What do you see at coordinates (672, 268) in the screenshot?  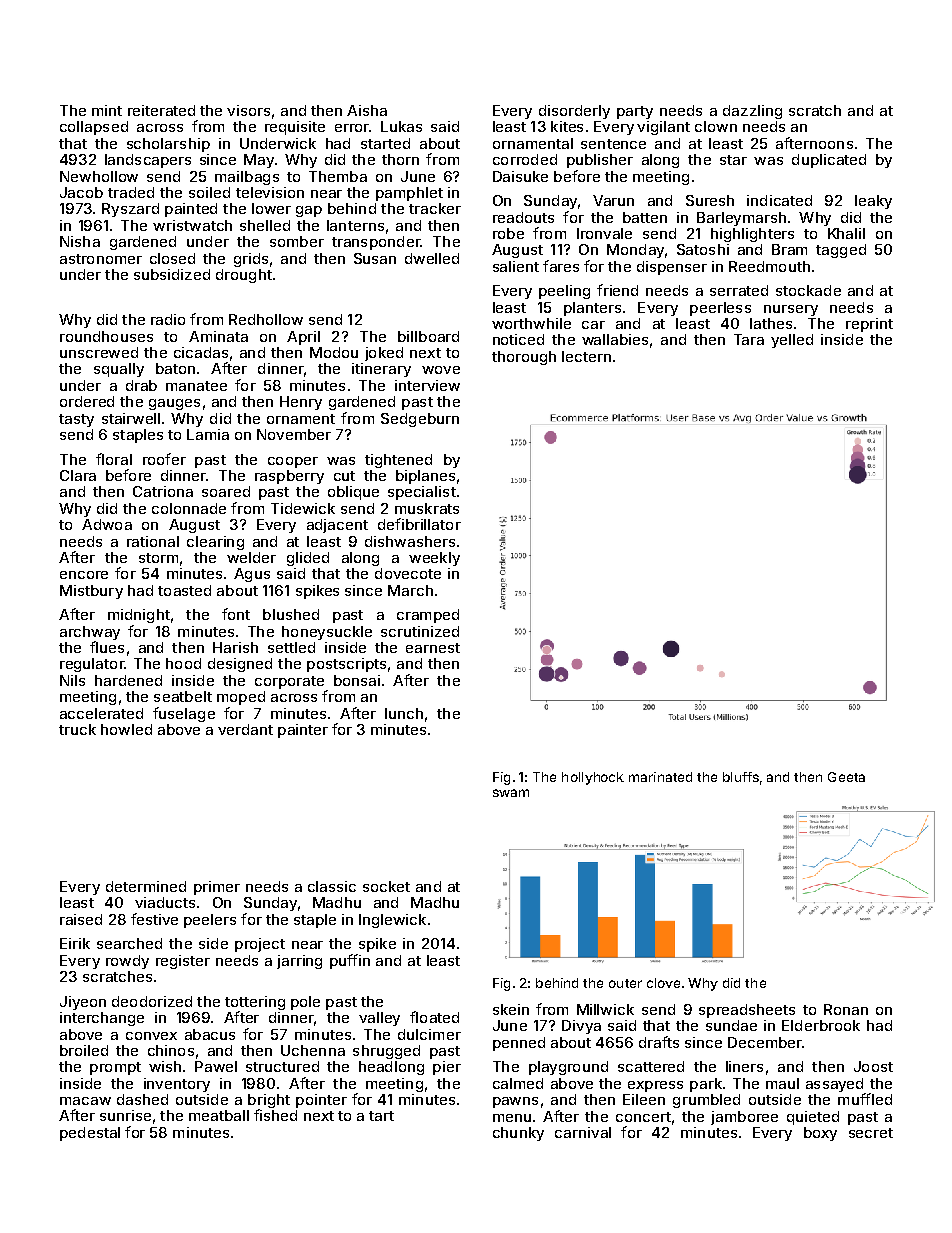 I see `dispenser` at bounding box center [672, 268].
